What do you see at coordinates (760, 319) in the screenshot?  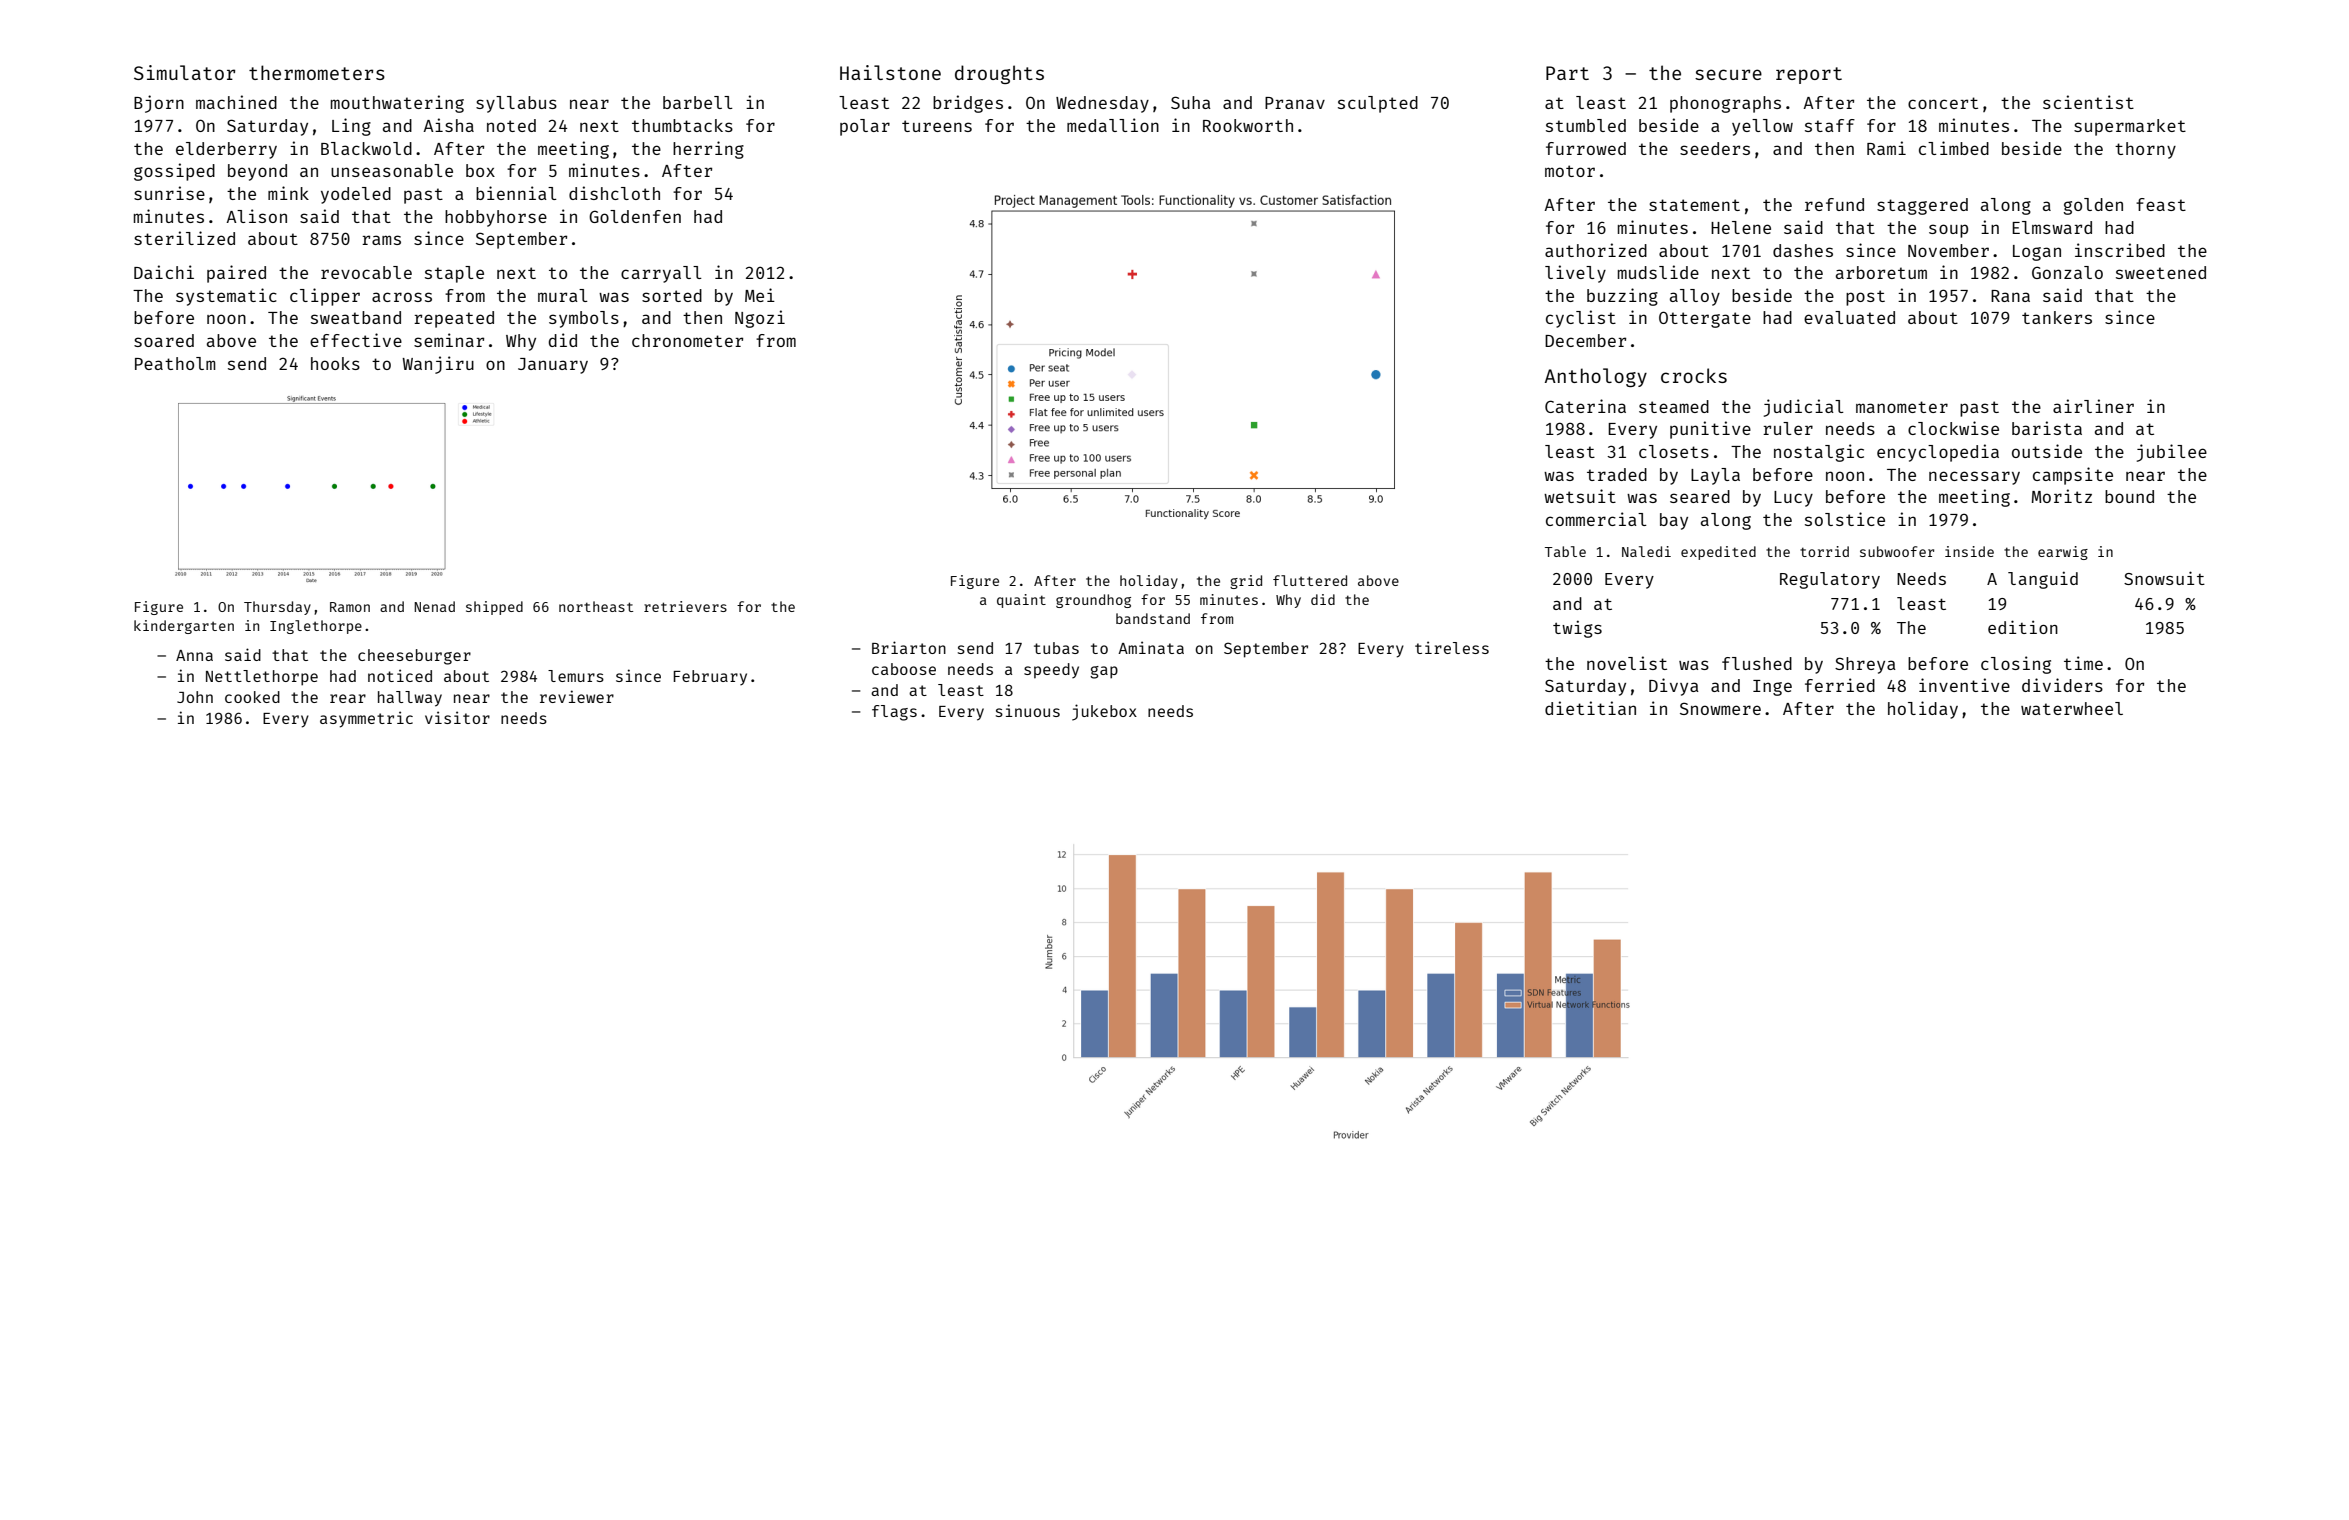 I see `Ngozi` at bounding box center [760, 319].
